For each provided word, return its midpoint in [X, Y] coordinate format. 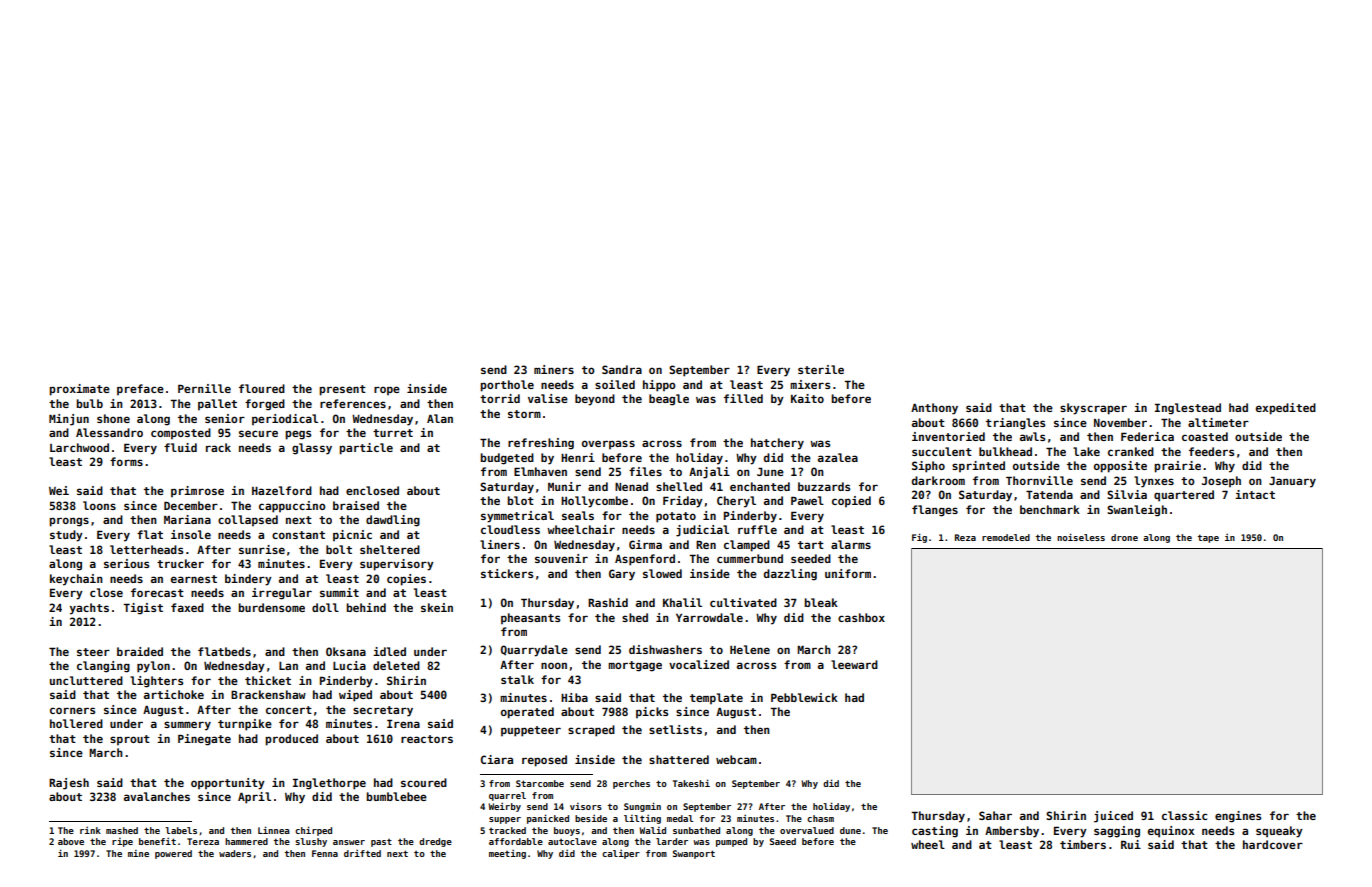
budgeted [507, 459]
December [191, 505]
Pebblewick [804, 697]
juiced [1113, 817]
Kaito [807, 398]
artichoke [174, 694]
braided [140, 651]
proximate [79, 390]
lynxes [1154, 482]
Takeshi [691, 783]
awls [1032, 436]
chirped [313, 831]
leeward [854, 664]
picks [652, 712]
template [716, 698]
